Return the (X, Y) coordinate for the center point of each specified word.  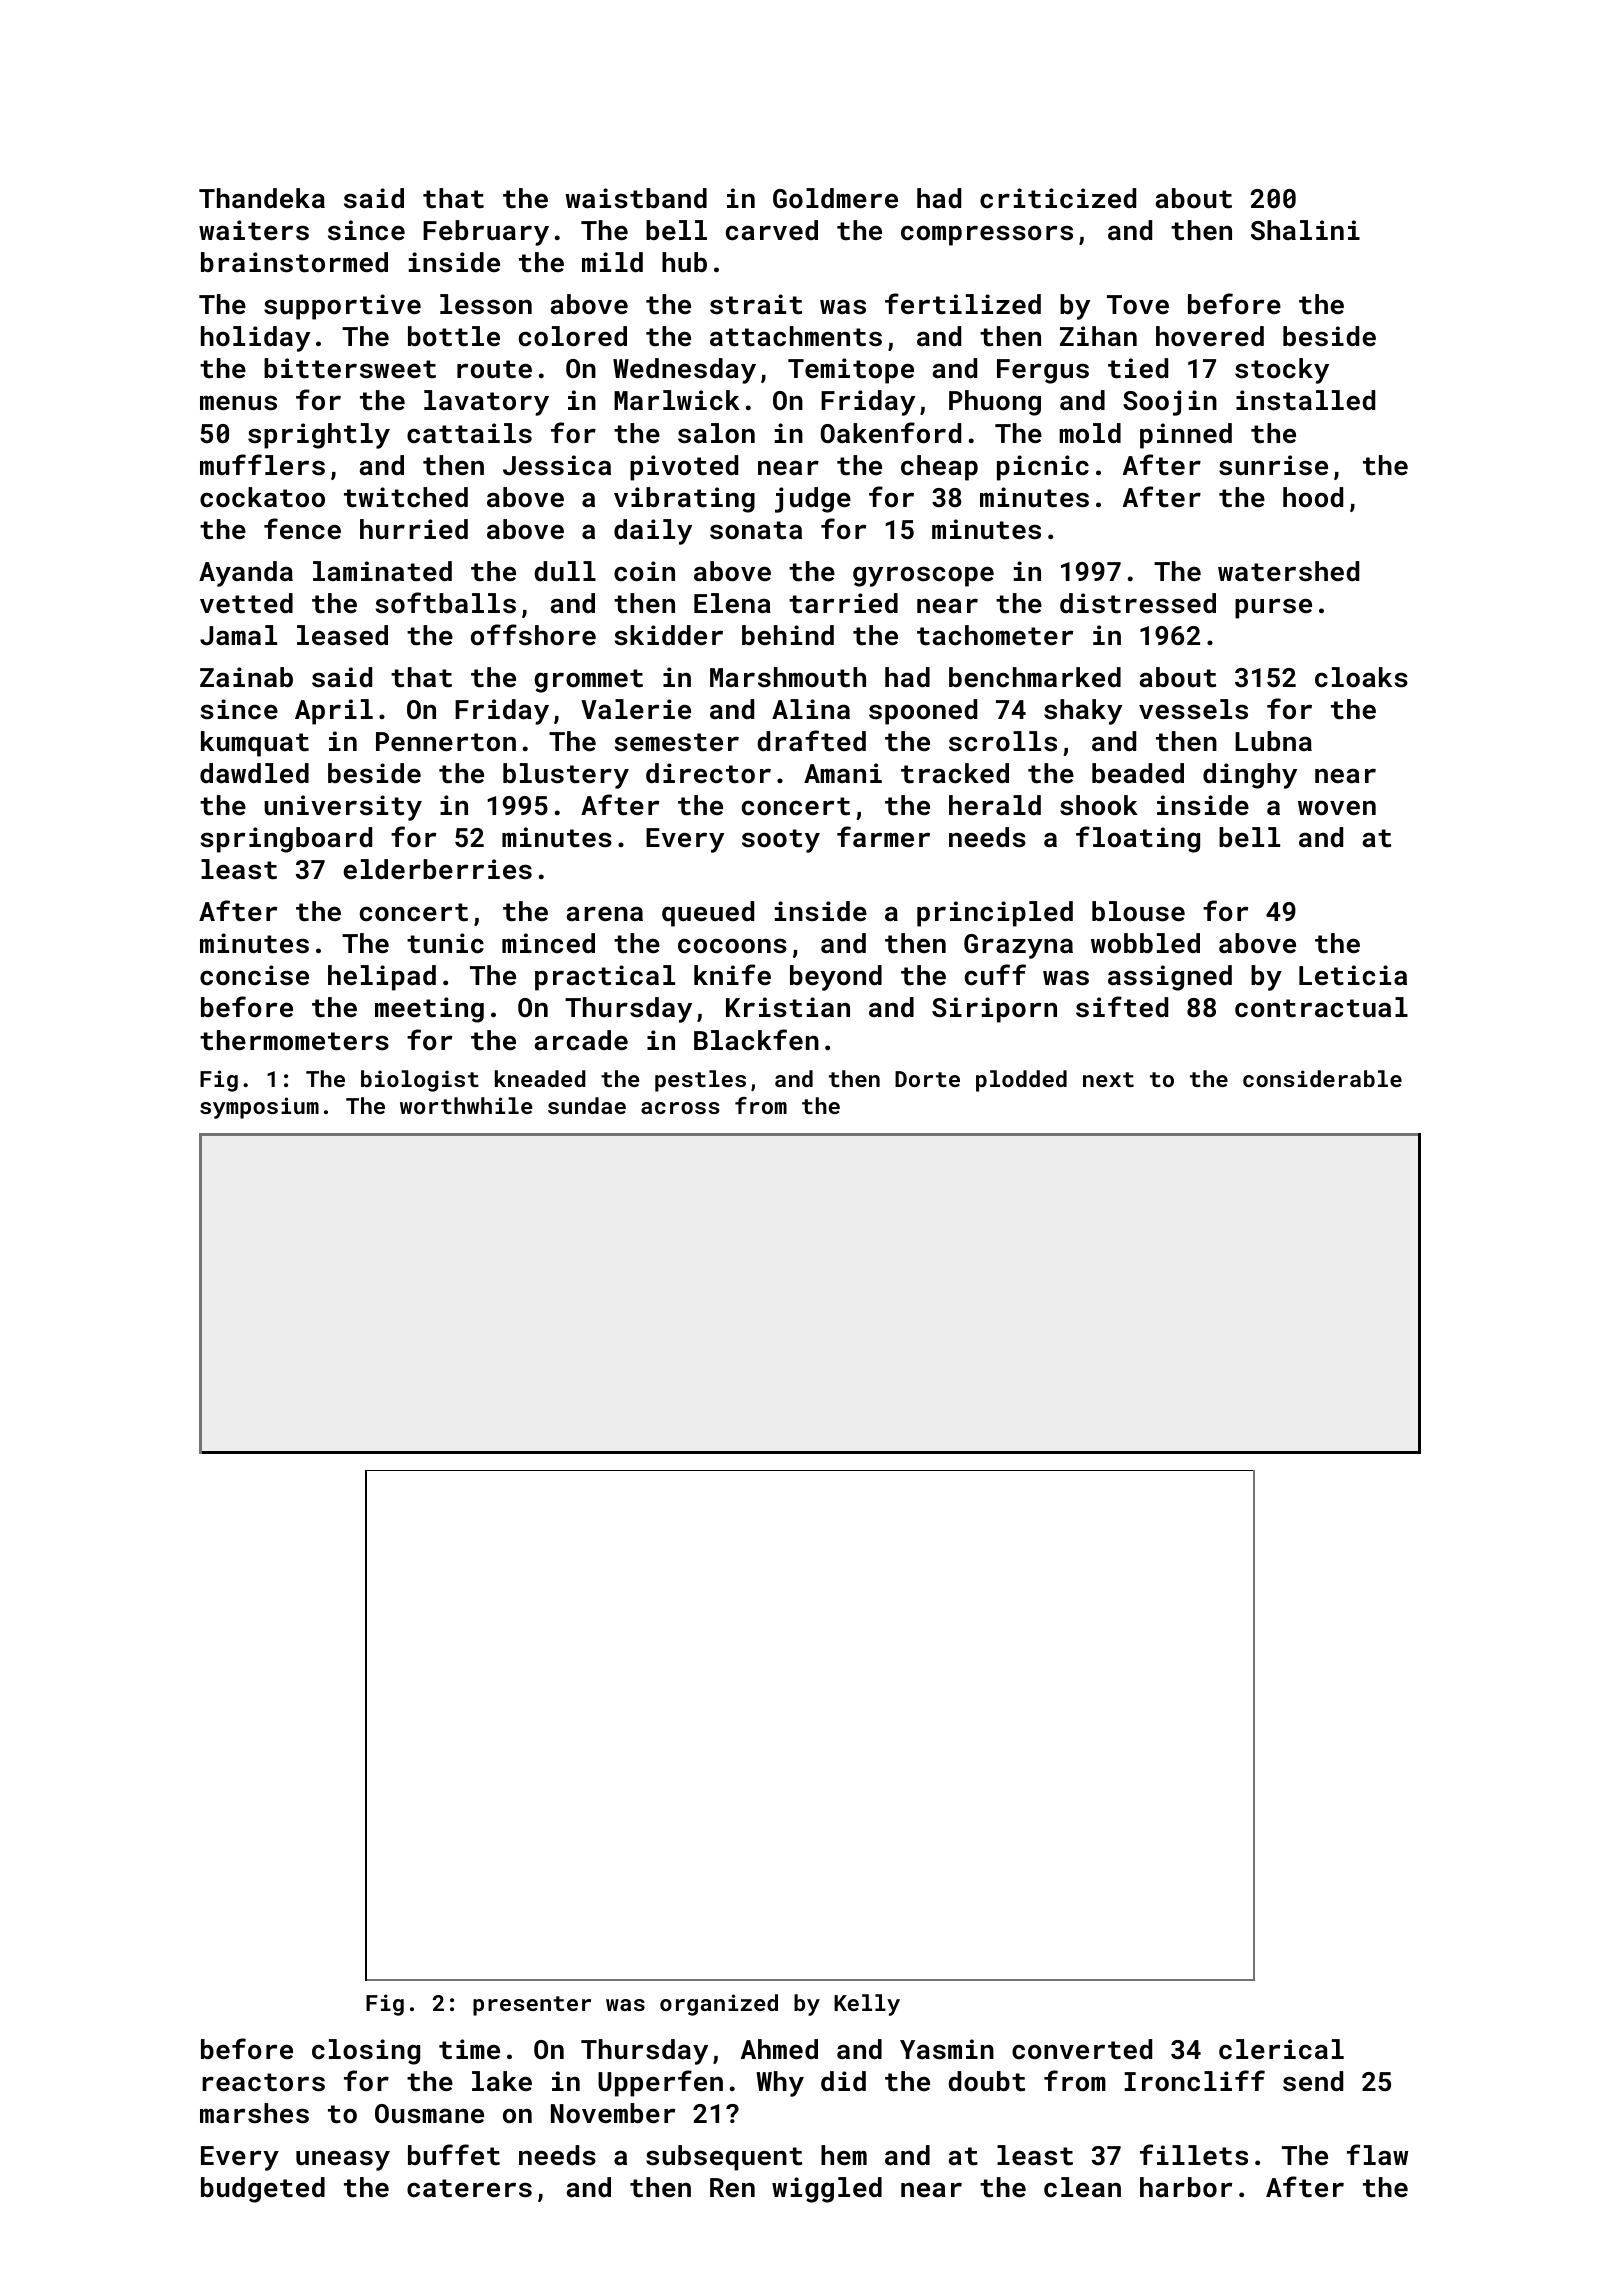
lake (502, 2081)
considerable (1322, 1078)
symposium (259, 1108)
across (680, 1108)
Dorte (927, 1079)
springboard (286, 840)
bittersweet (350, 368)
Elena (732, 603)
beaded (1138, 773)
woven (1337, 808)
